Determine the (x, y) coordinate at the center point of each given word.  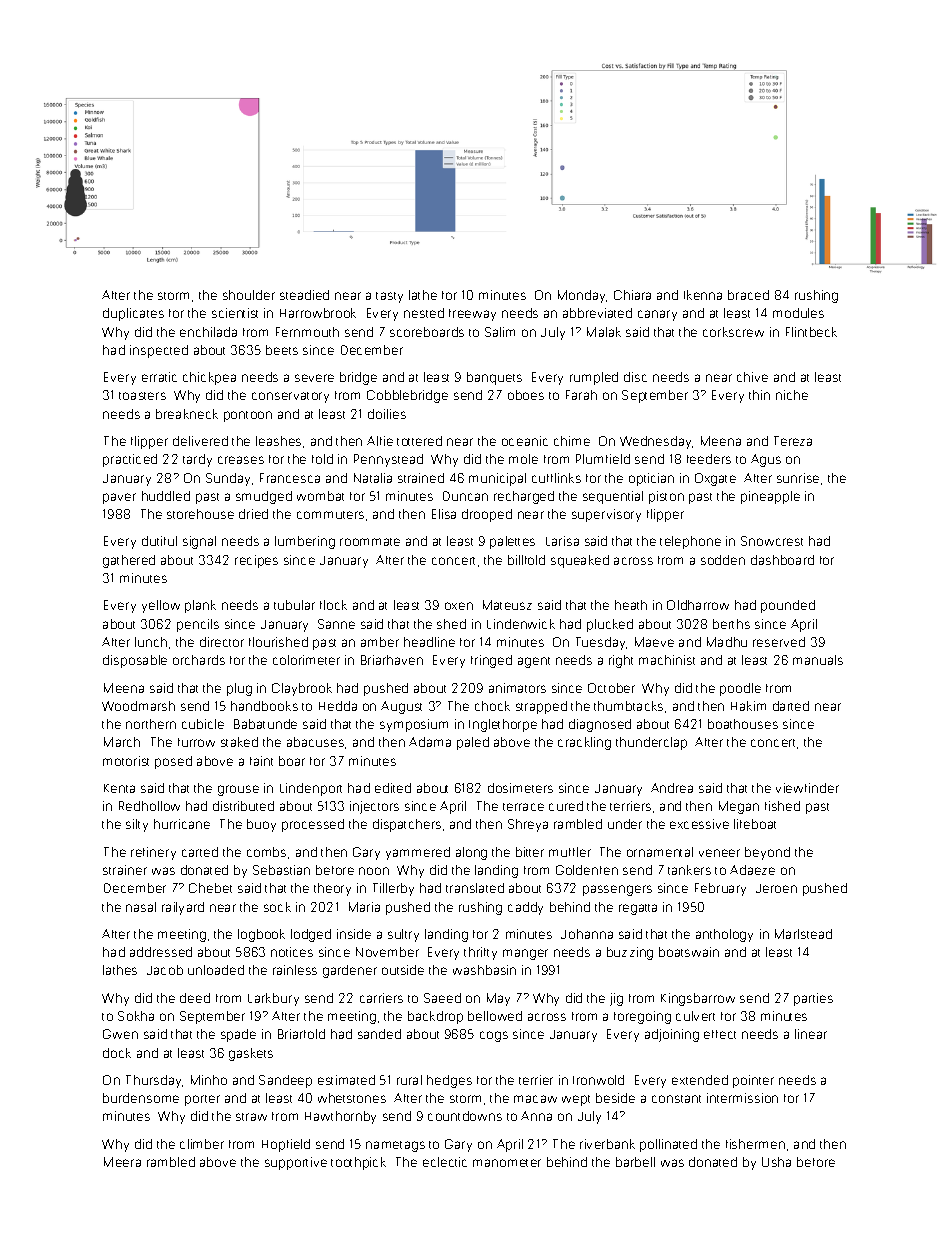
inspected (159, 351)
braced (748, 295)
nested (424, 313)
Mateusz (507, 605)
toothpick (358, 1163)
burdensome (141, 1098)
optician (651, 479)
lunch (151, 642)
